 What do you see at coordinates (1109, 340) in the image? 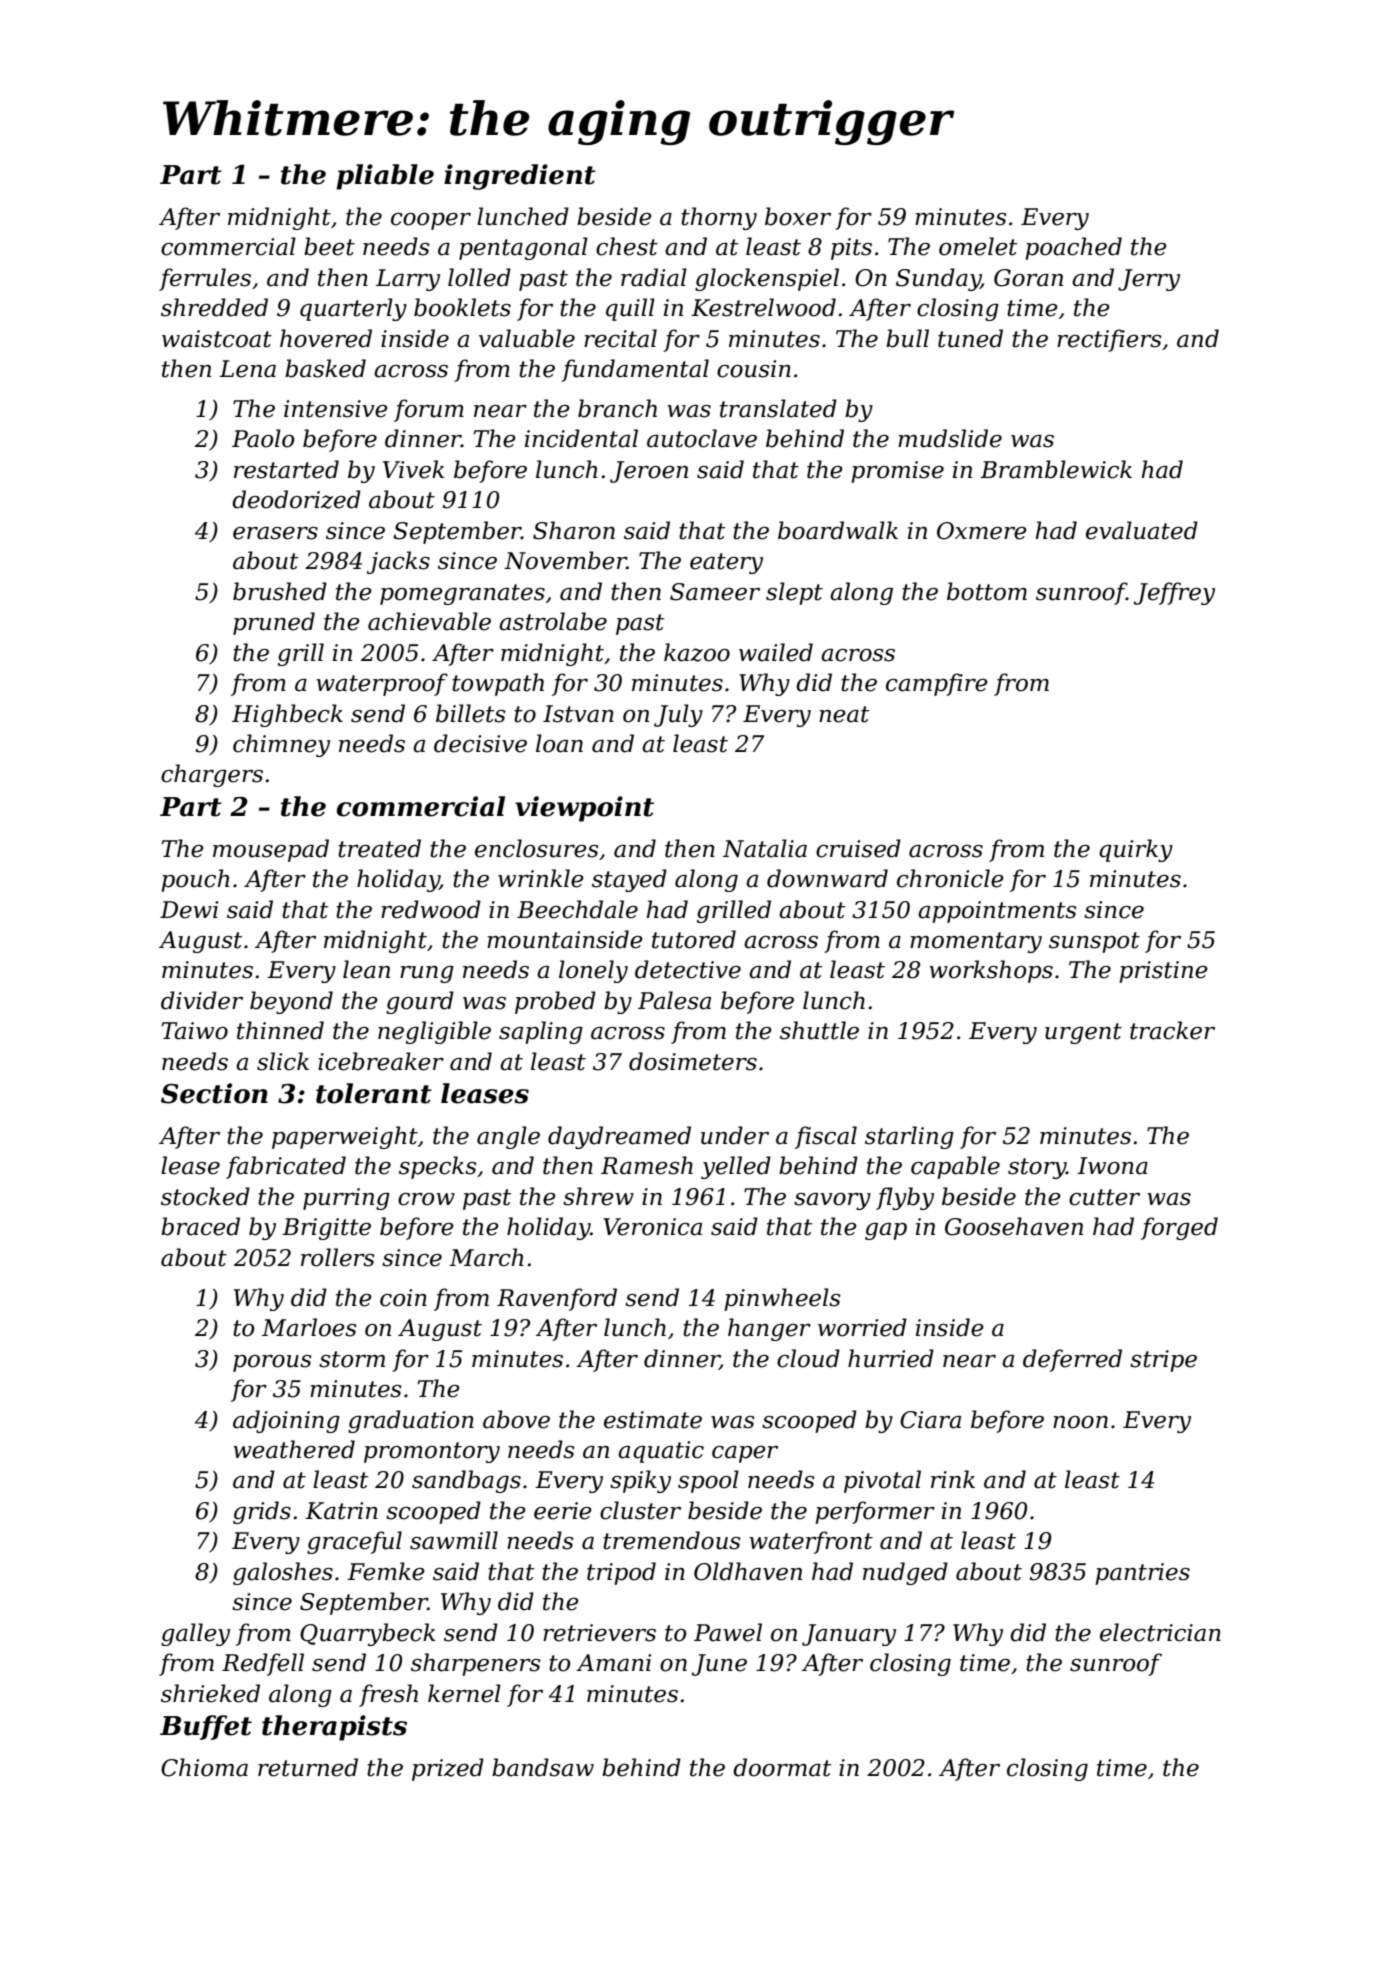
I see `rectifiers` at bounding box center [1109, 340].
